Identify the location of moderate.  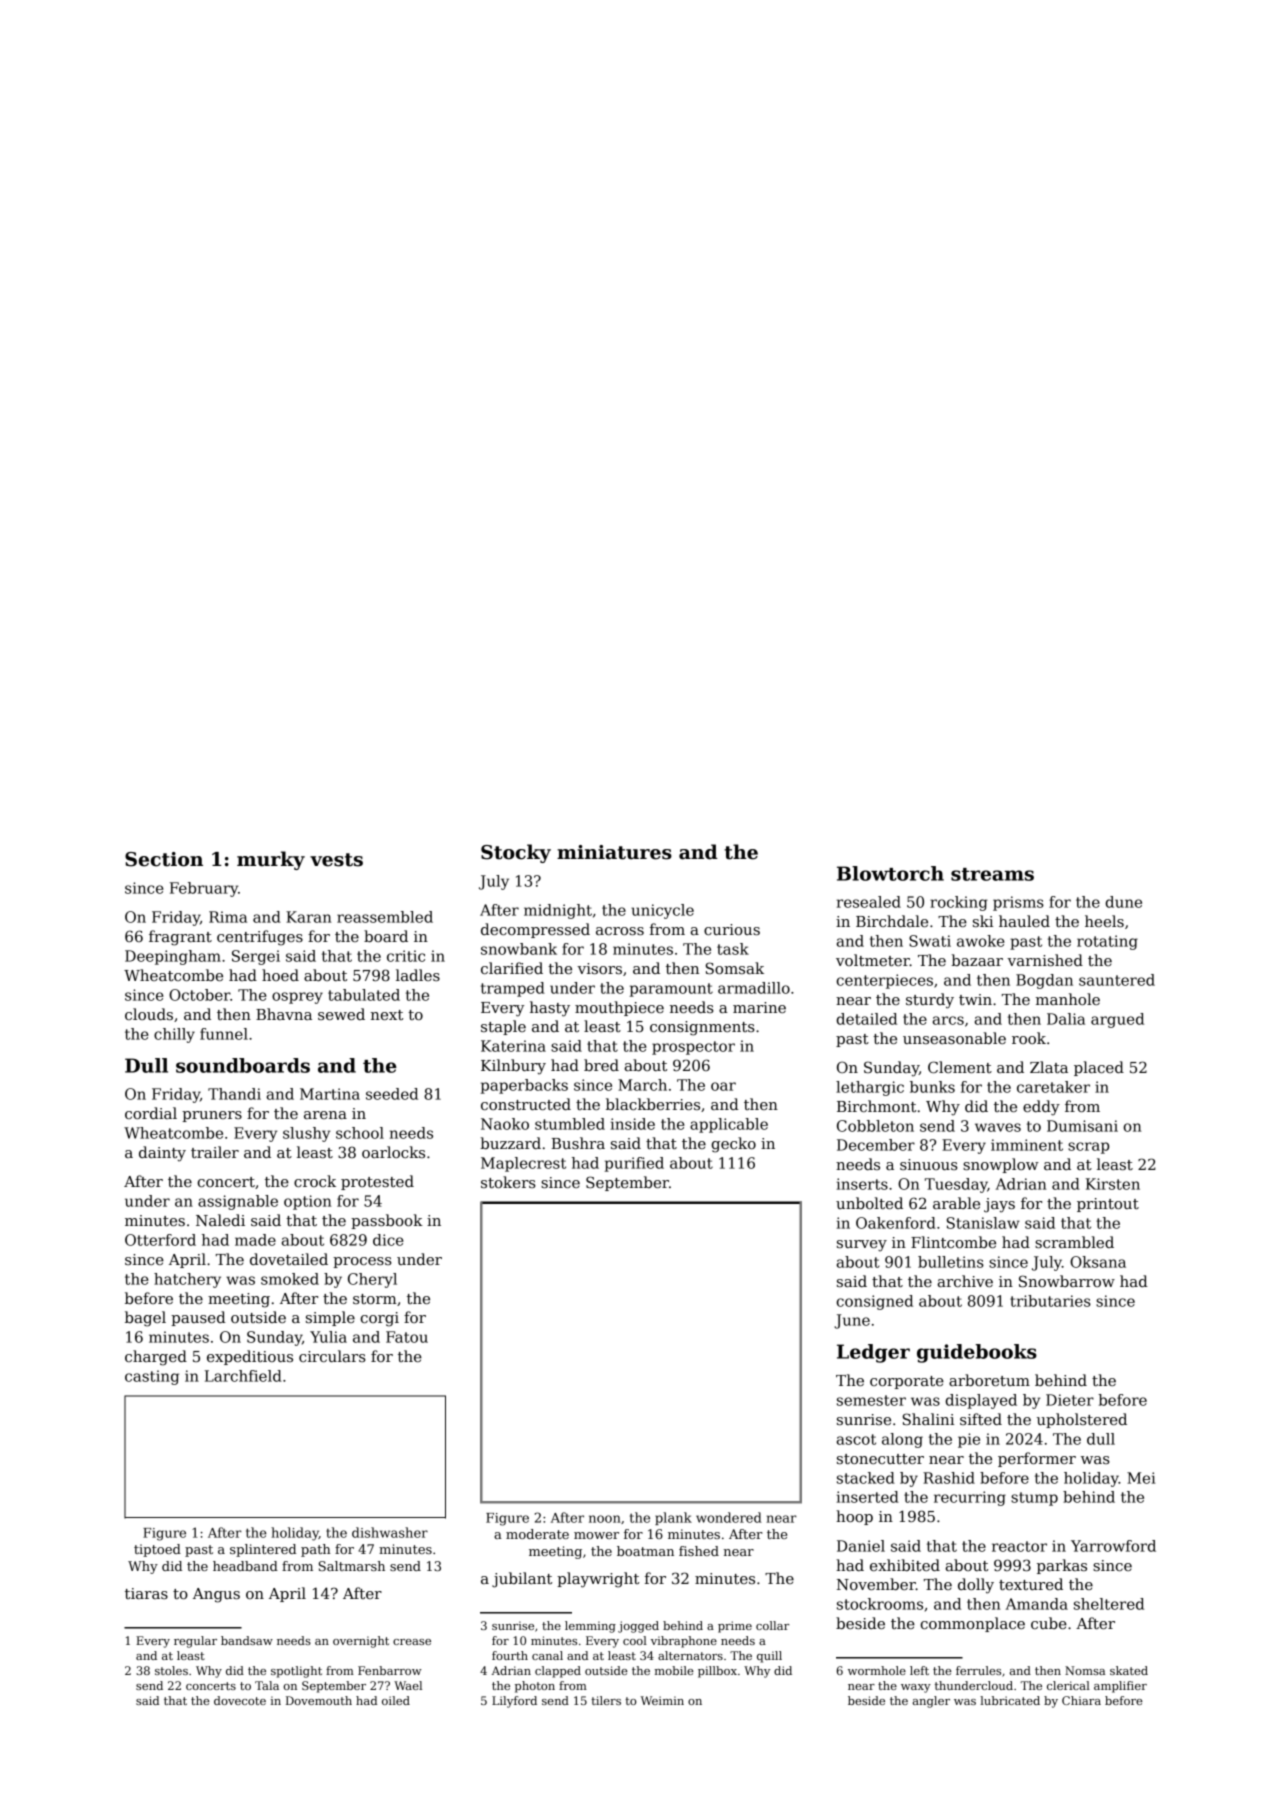
(537, 1534).
